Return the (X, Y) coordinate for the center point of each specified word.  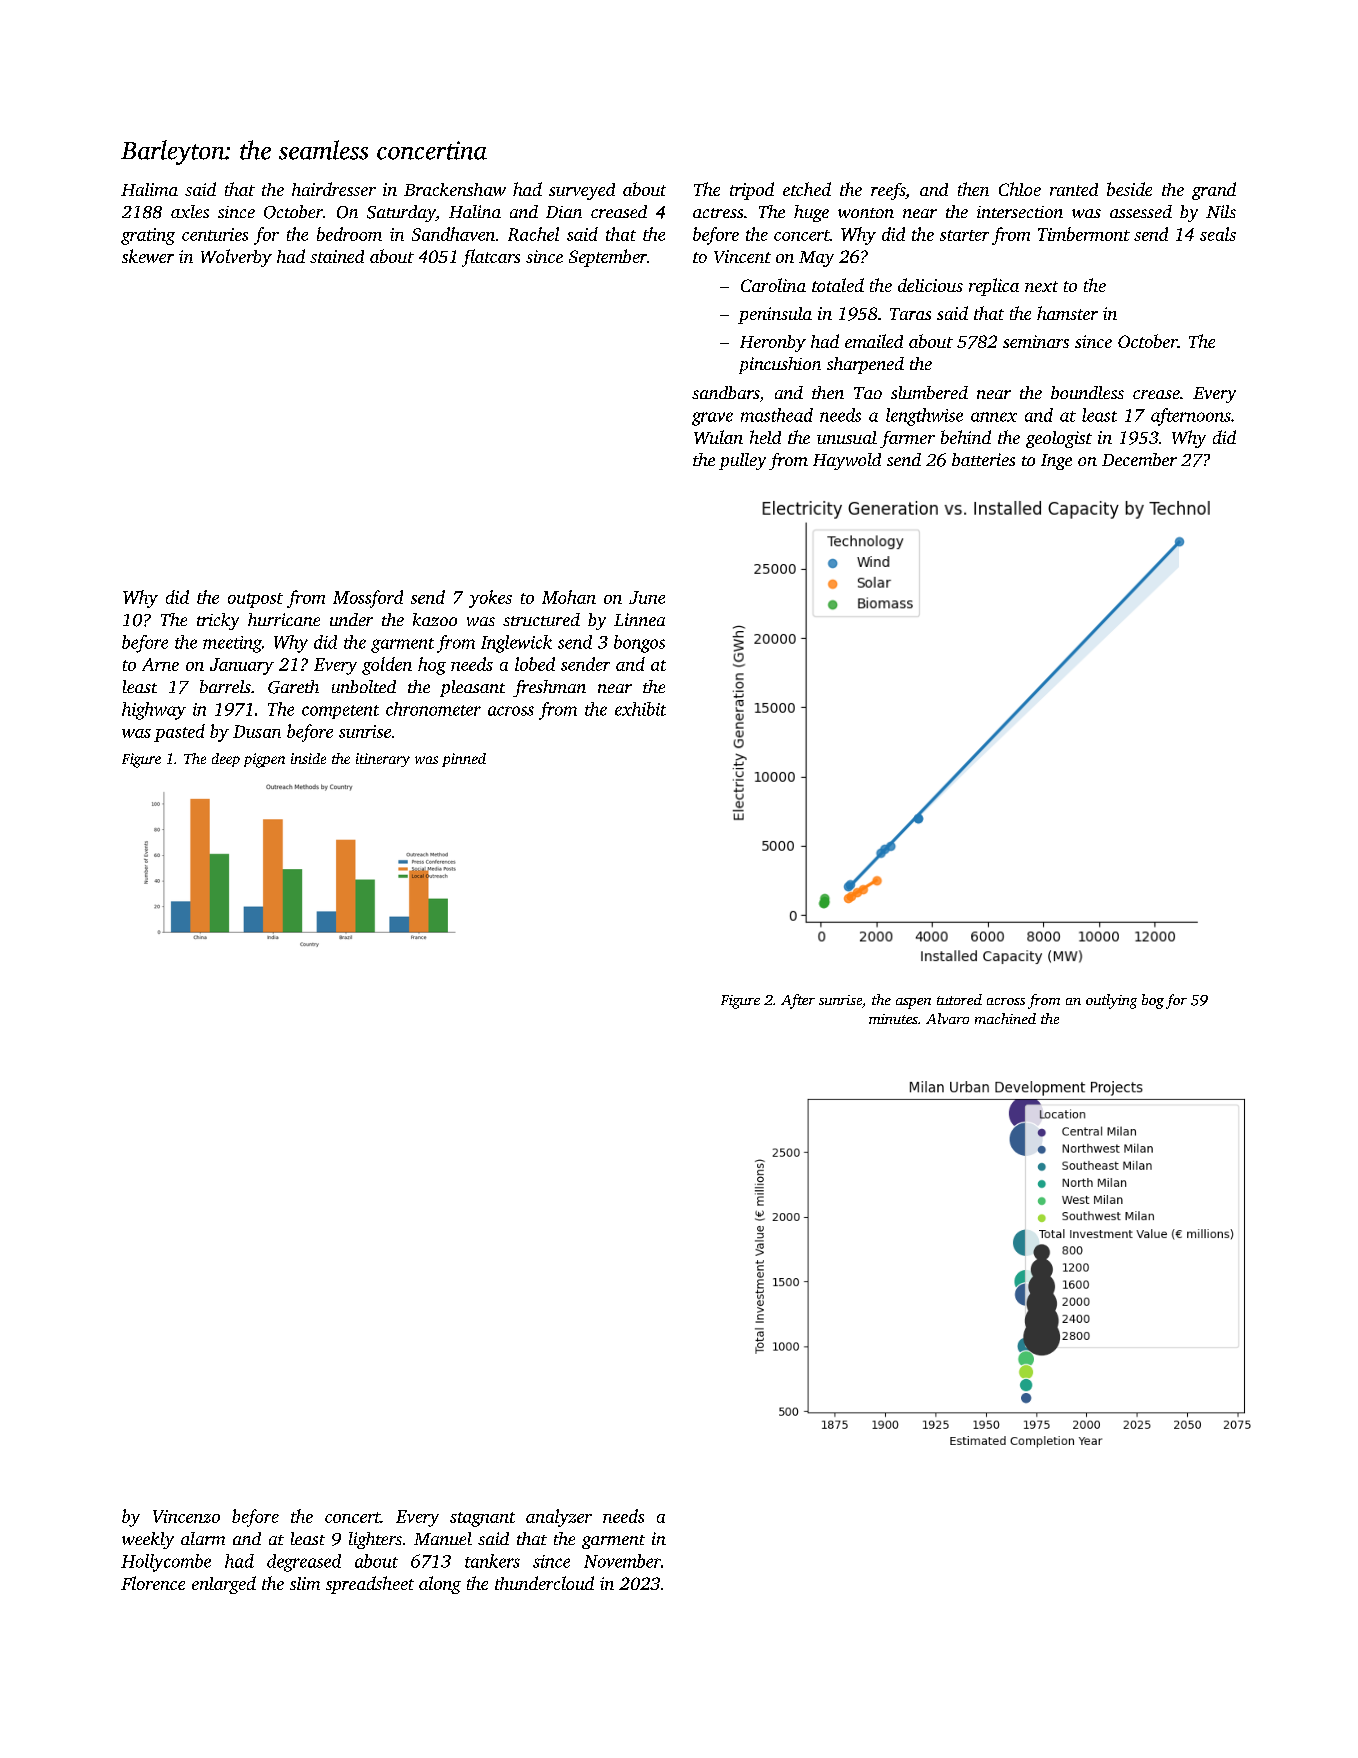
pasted (179, 733)
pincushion (780, 365)
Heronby (773, 343)
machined (1005, 1018)
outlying (1111, 1001)
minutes (893, 1019)
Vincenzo (186, 1516)
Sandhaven (453, 234)
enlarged (224, 1585)
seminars (1036, 341)
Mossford (368, 599)
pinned (464, 760)
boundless (1087, 392)
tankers (492, 1561)
